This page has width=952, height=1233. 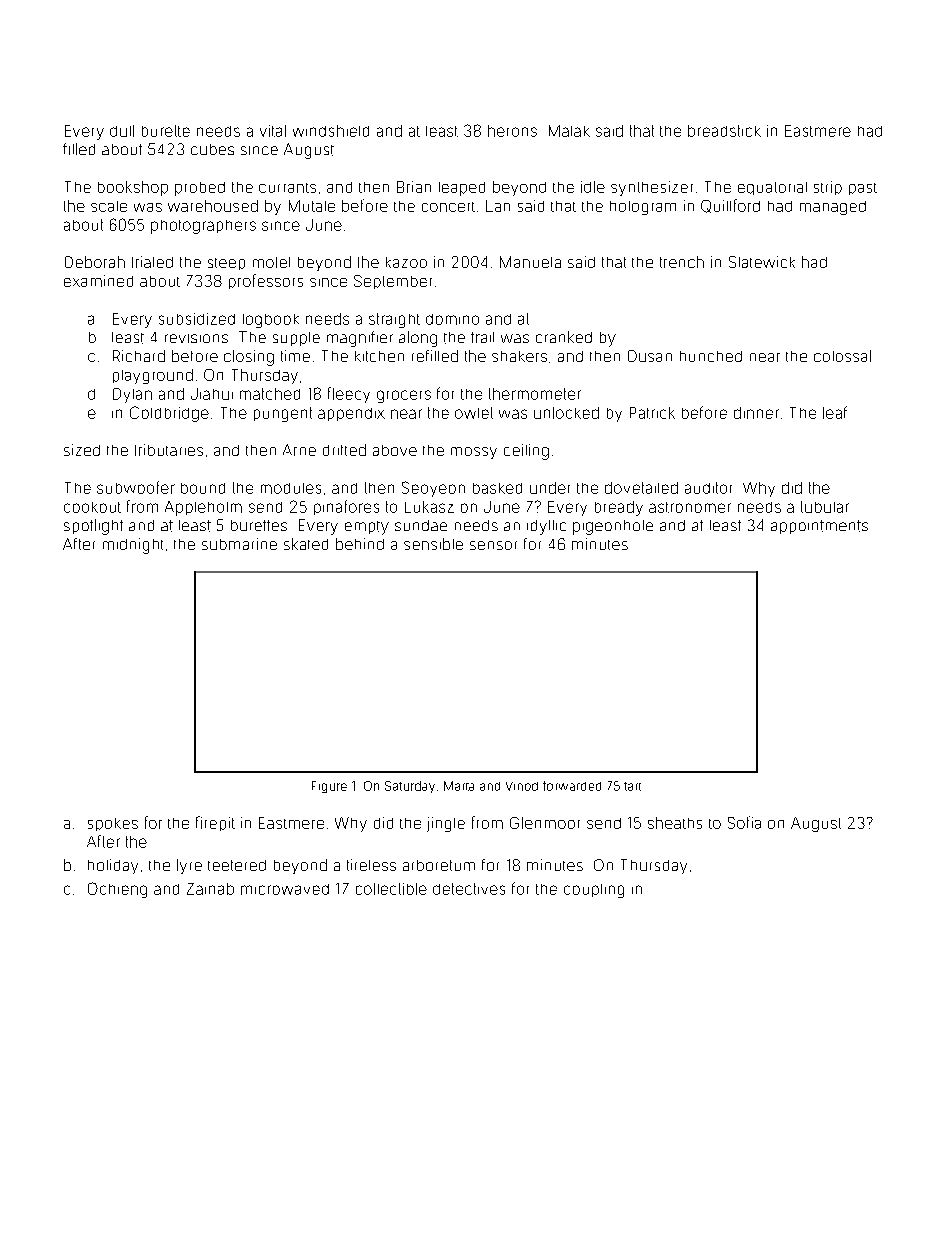 I want to click on midnight, so click(x=133, y=546).
